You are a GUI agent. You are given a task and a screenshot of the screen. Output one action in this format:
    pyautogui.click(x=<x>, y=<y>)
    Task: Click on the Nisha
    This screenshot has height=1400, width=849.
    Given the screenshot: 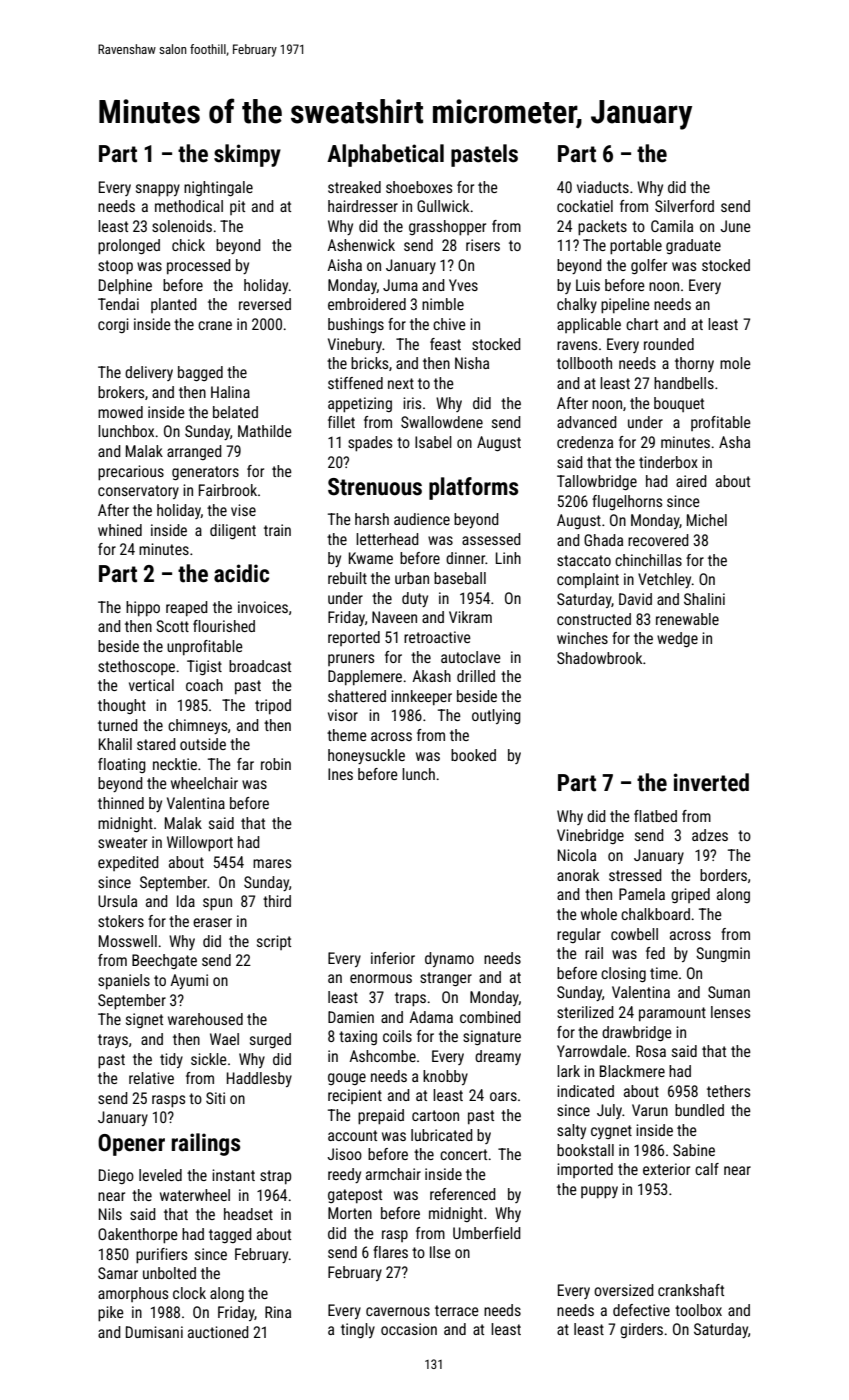 What is the action you would take?
    pyautogui.click(x=472, y=363)
